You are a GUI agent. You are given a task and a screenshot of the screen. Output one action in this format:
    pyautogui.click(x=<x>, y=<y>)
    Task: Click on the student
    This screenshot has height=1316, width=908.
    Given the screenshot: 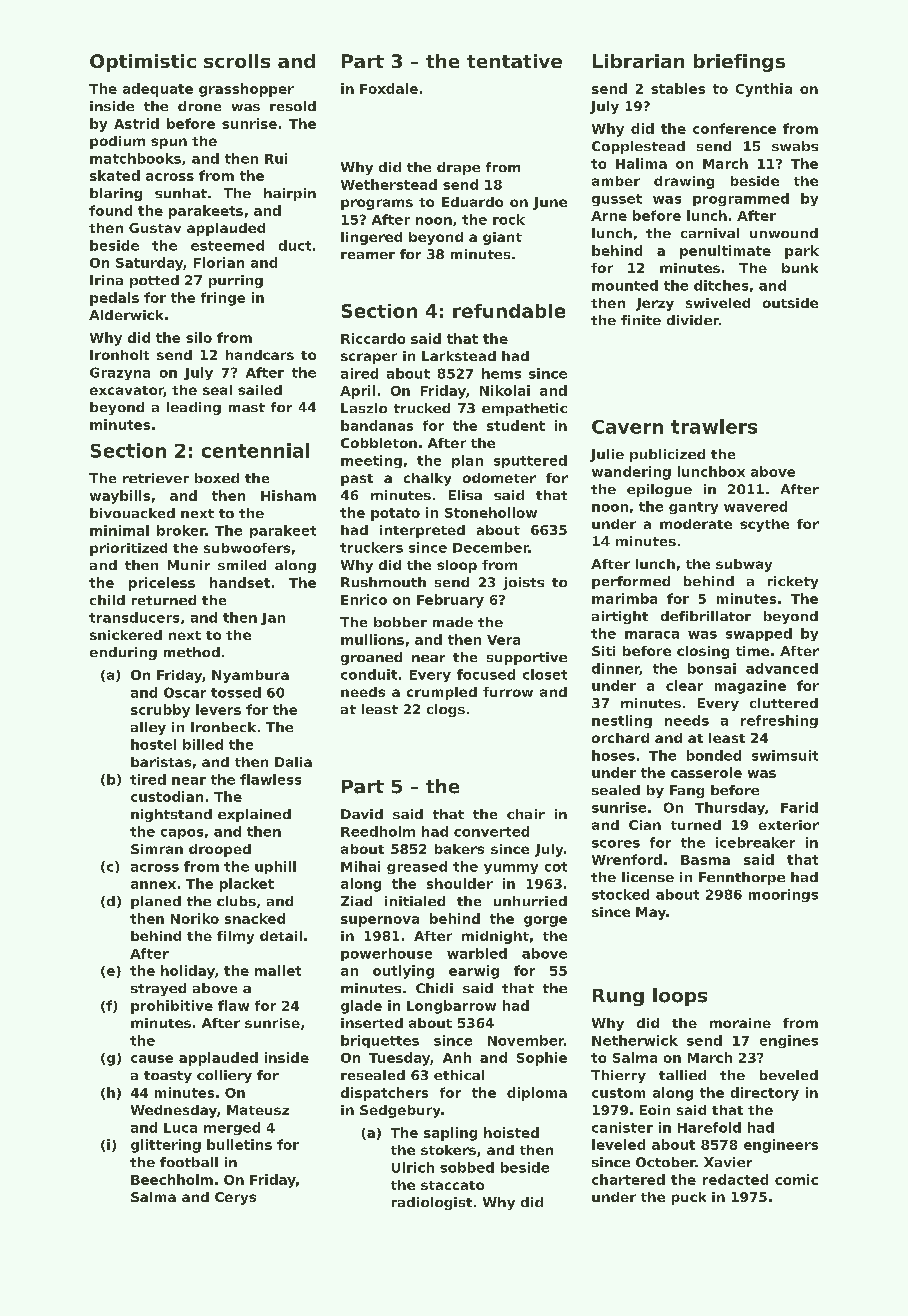 What is the action you would take?
    pyautogui.click(x=516, y=425)
